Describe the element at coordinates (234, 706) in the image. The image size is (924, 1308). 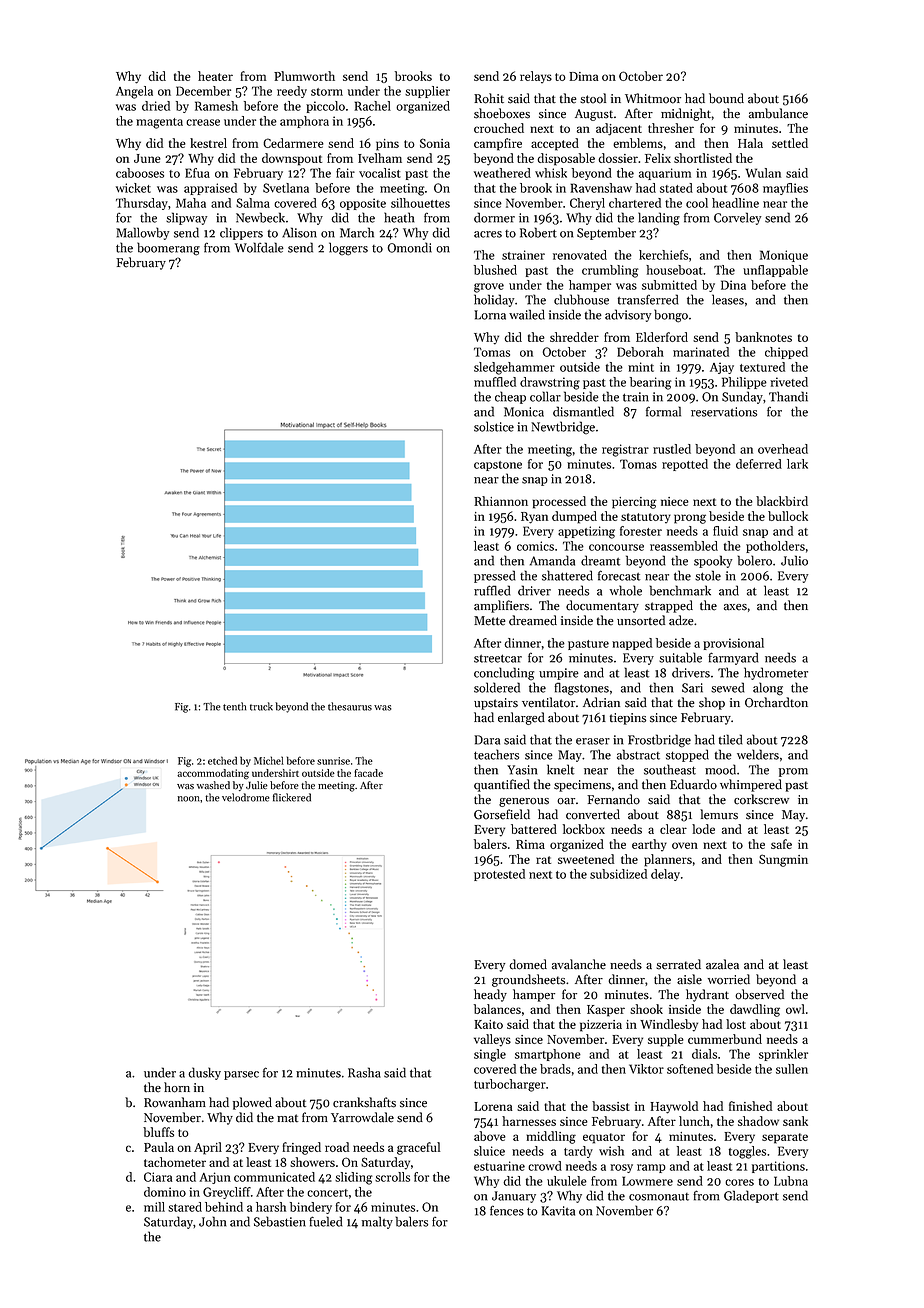
I see `tenth` at that location.
